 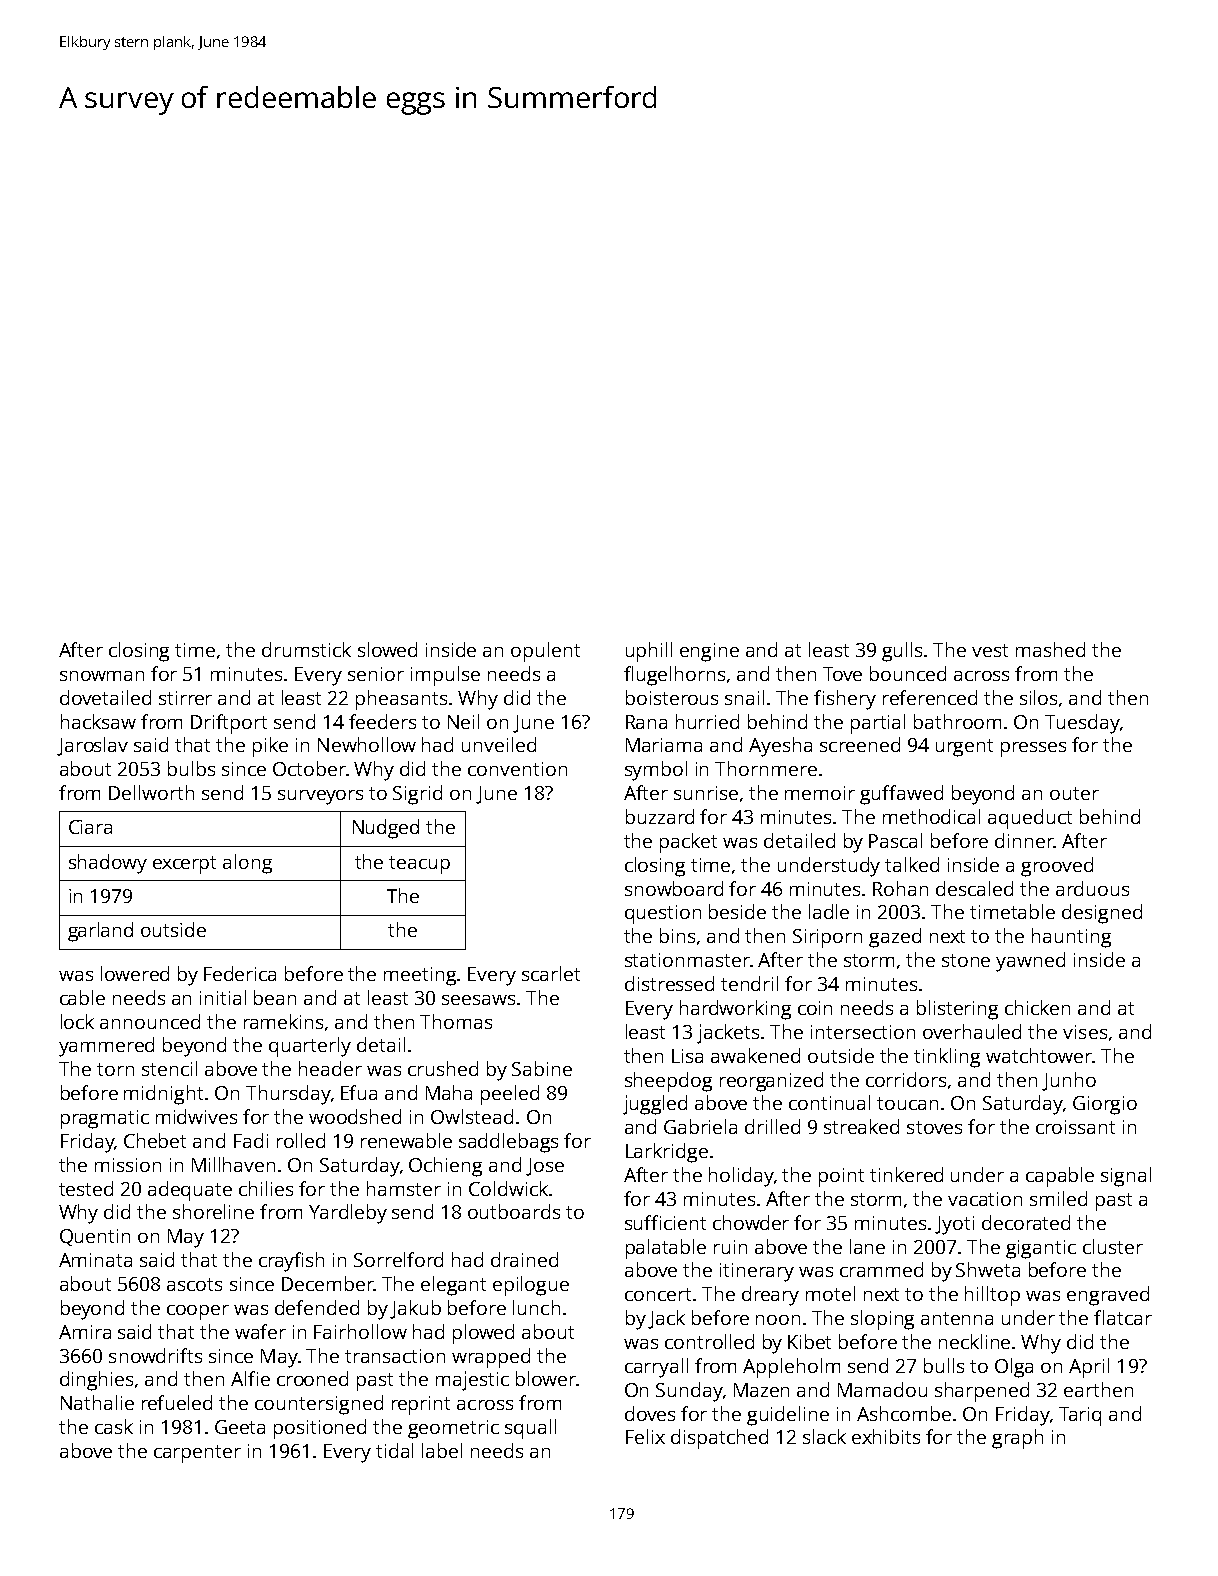 What do you see at coordinates (551, 973) in the screenshot?
I see `scarlet` at bounding box center [551, 973].
